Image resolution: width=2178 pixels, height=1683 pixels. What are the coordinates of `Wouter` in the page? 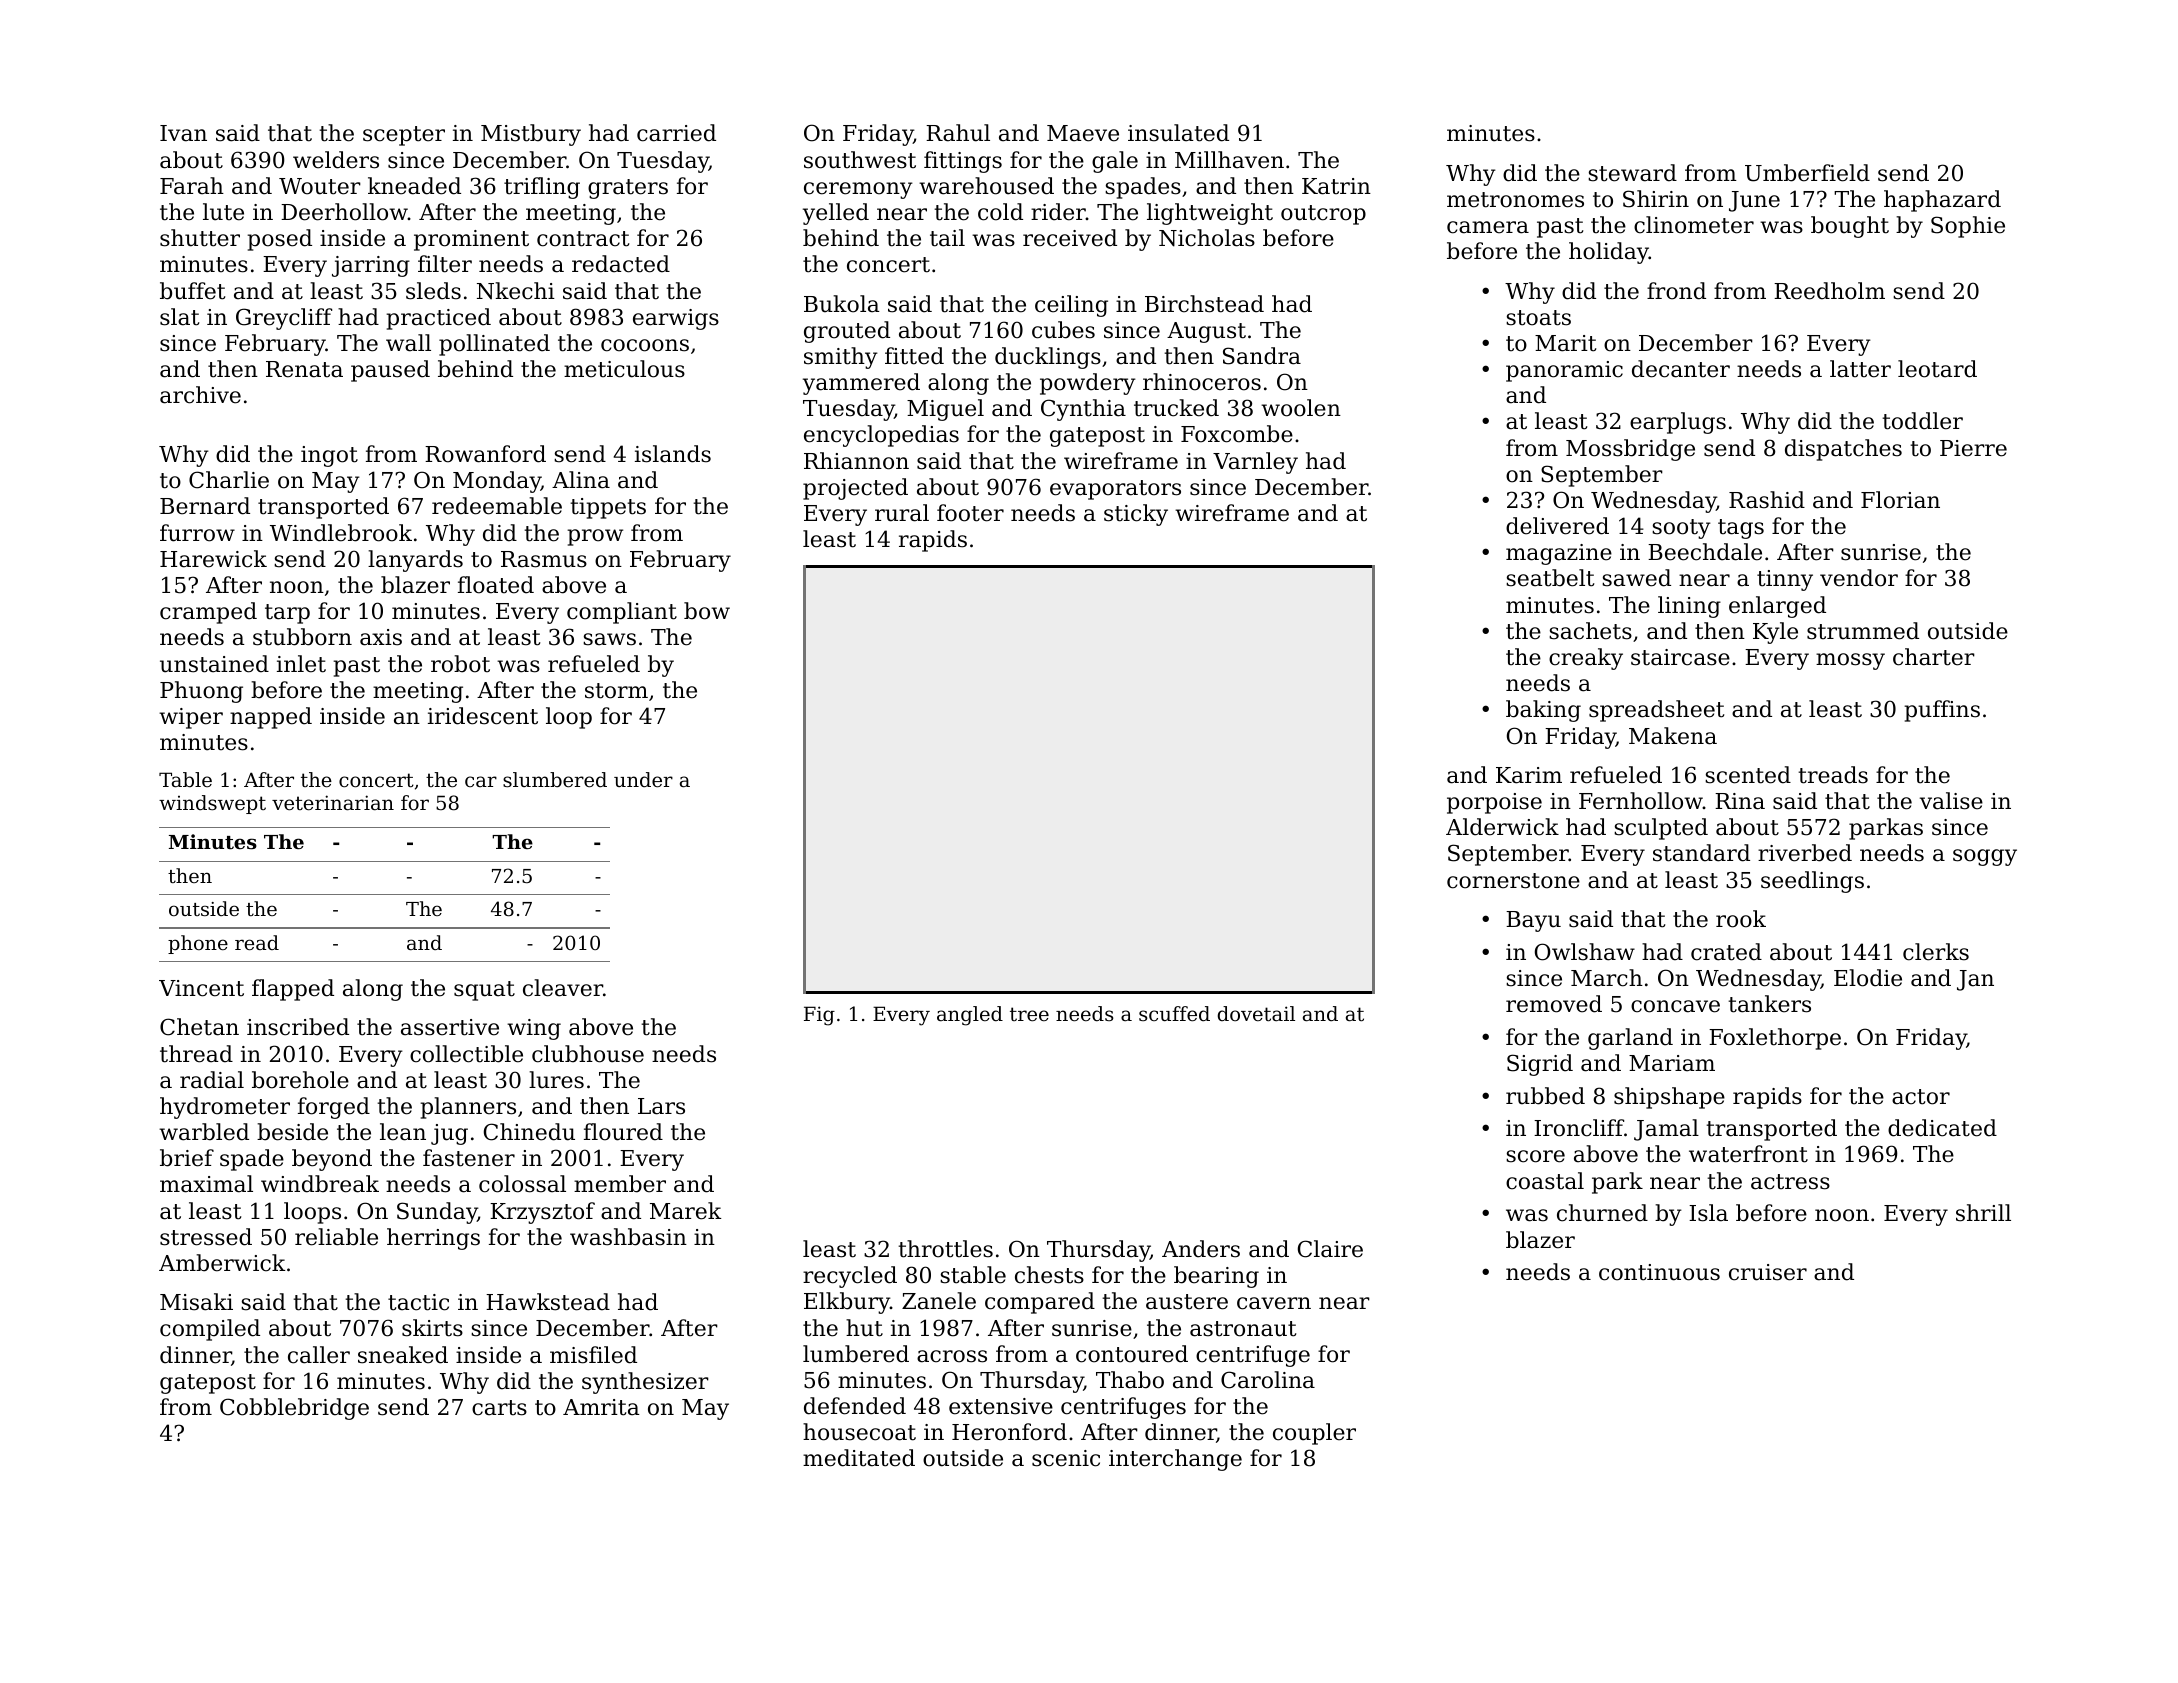 It's located at (320, 186).
